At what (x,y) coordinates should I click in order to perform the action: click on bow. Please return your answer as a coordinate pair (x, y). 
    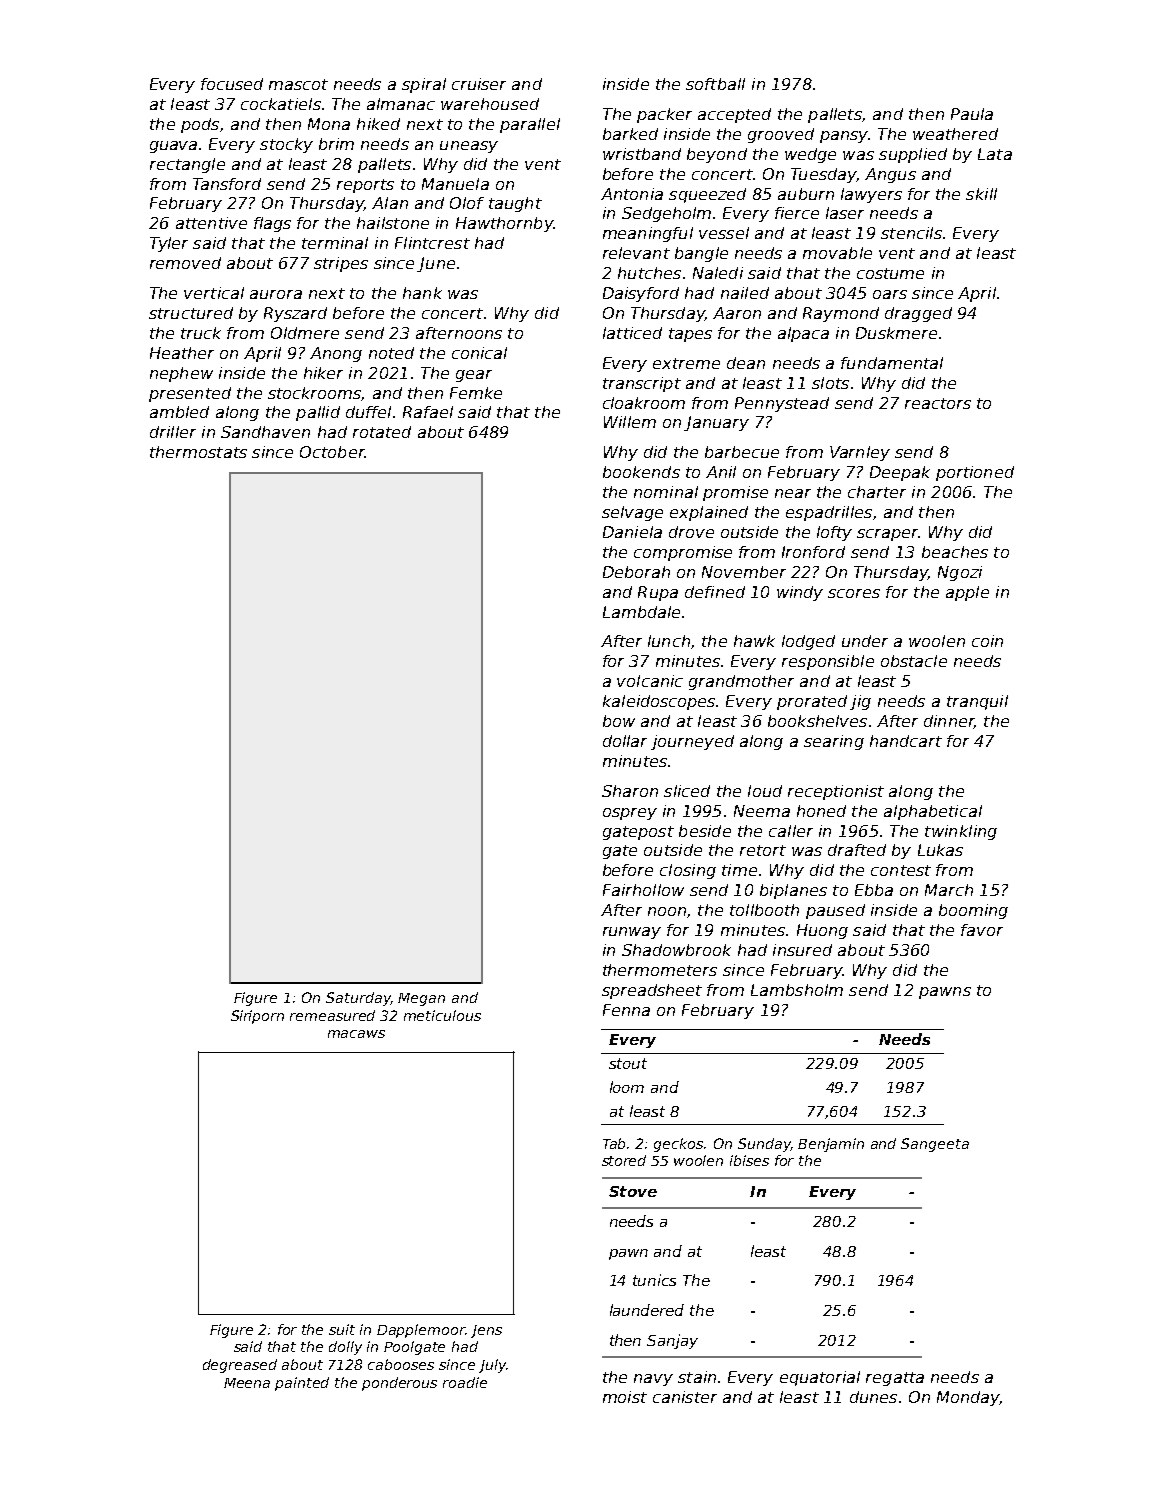
    Looking at the image, I should click on (619, 721).
